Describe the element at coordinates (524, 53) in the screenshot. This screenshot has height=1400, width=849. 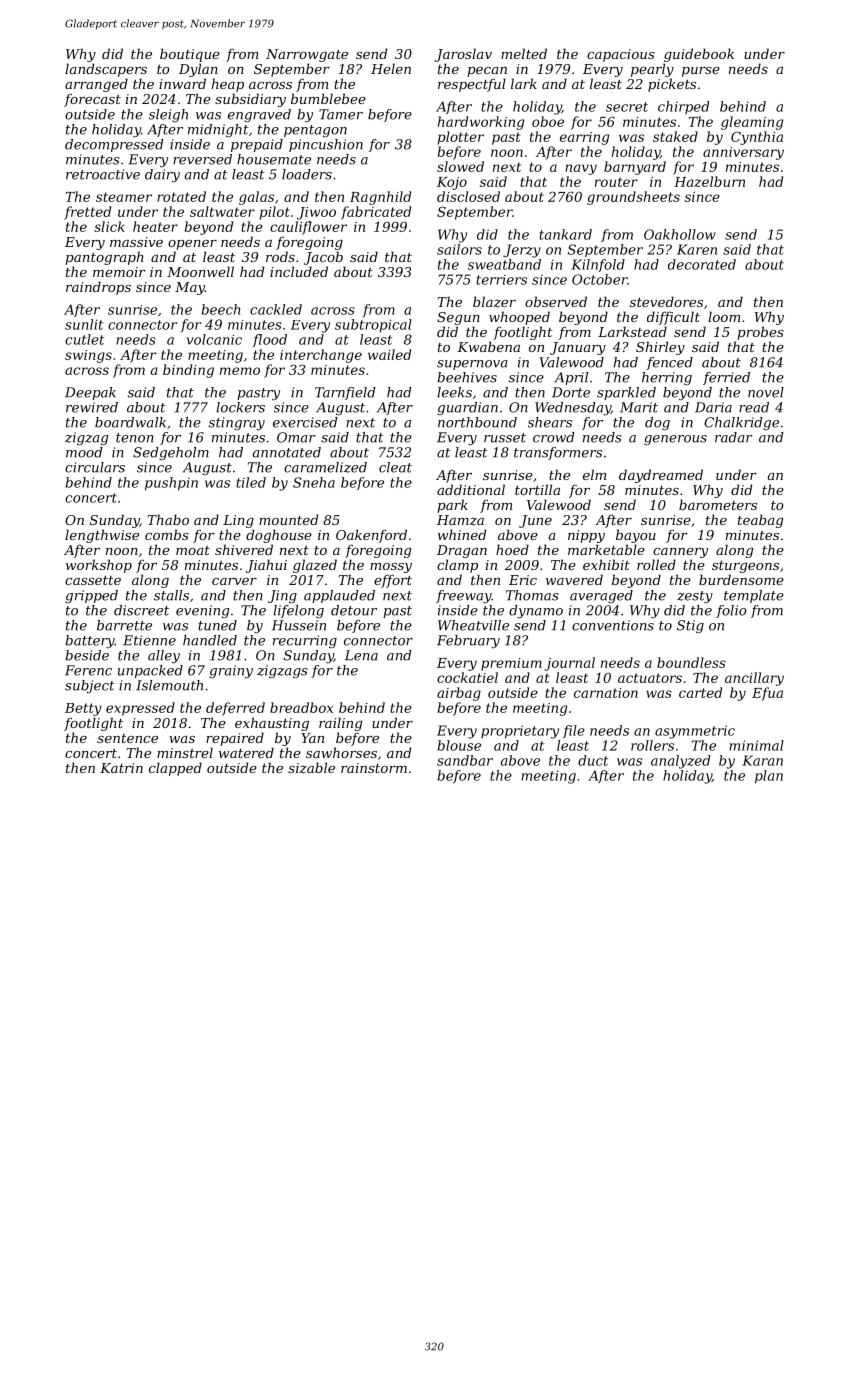
I see `melted` at that location.
